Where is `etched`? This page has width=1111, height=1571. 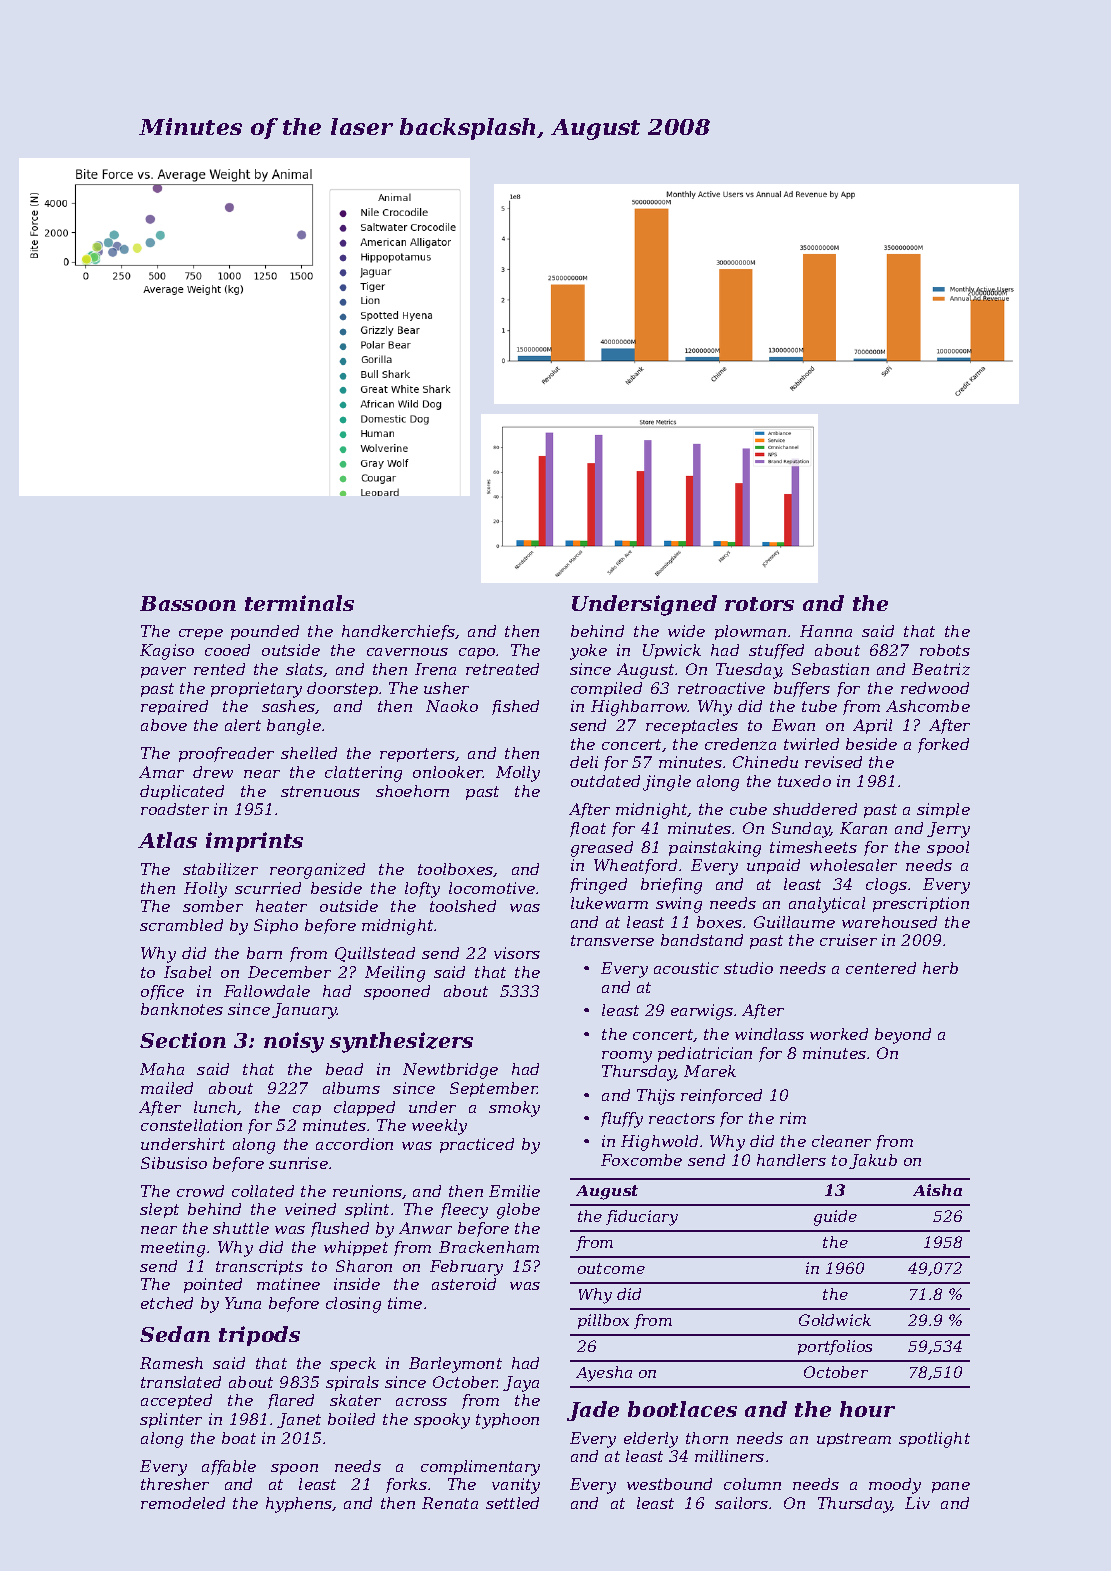 etched is located at coordinates (167, 1303).
